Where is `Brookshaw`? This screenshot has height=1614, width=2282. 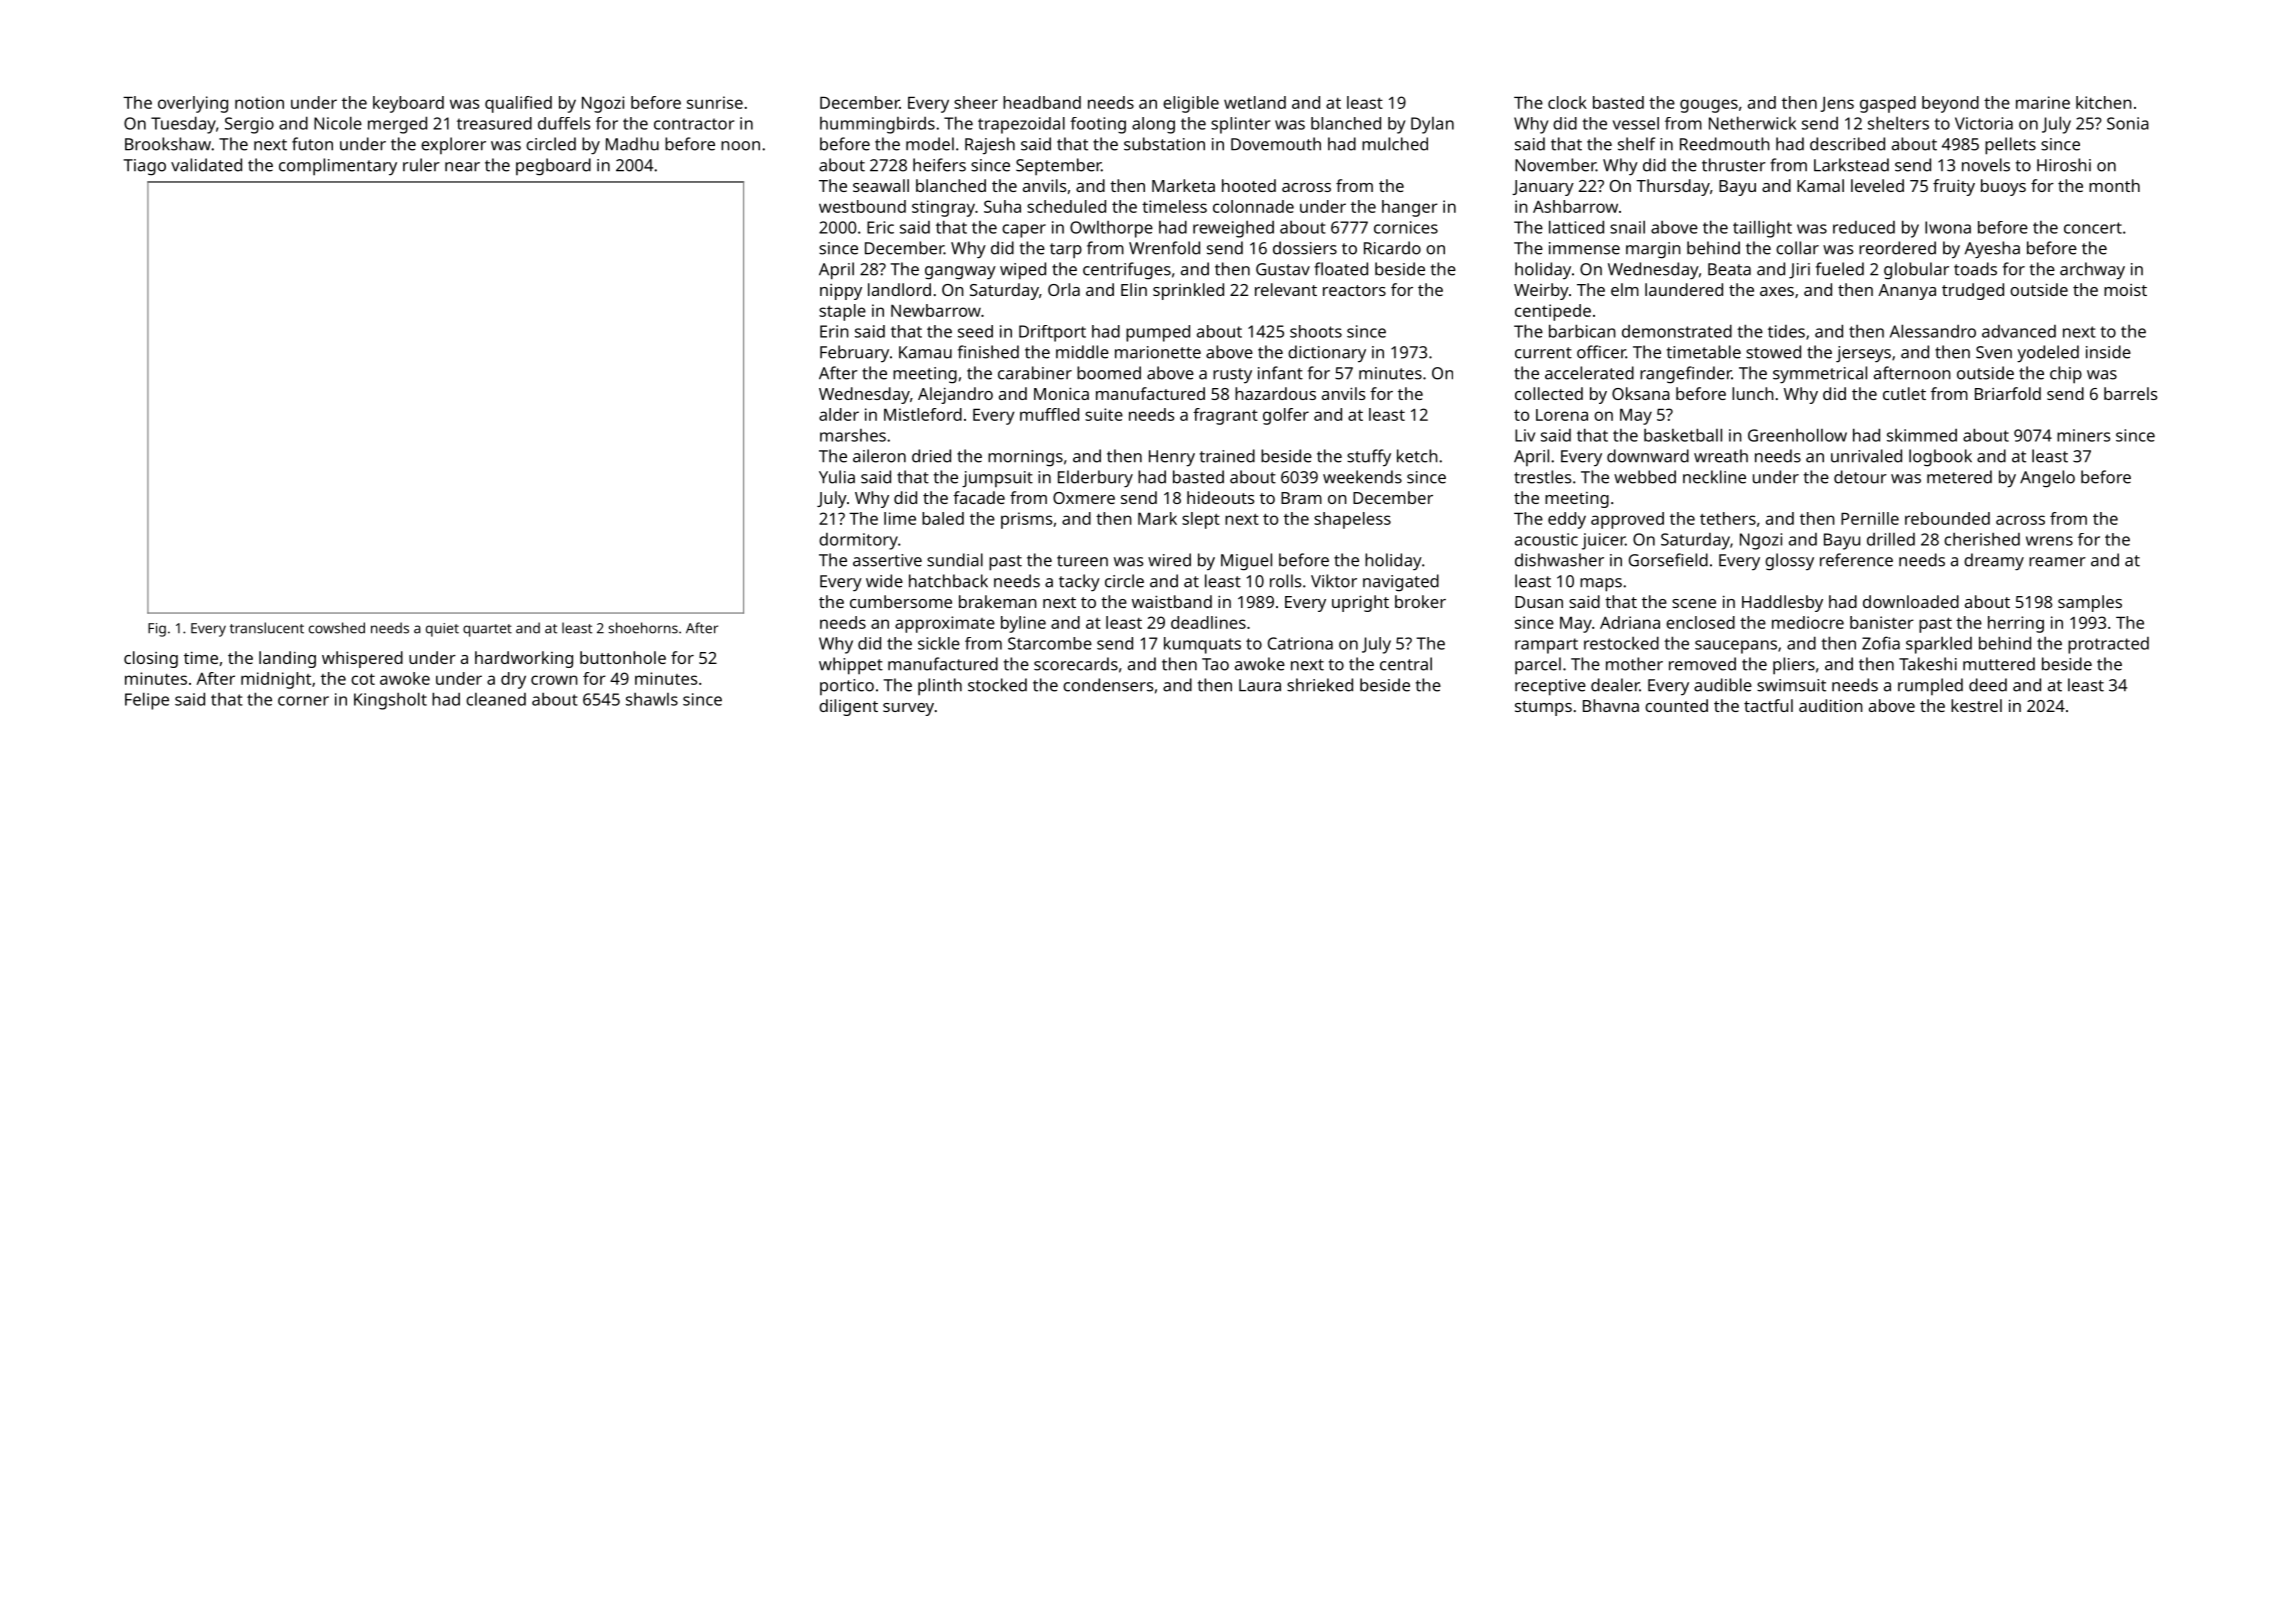
Brookshaw is located at coordinates (168, 144).
